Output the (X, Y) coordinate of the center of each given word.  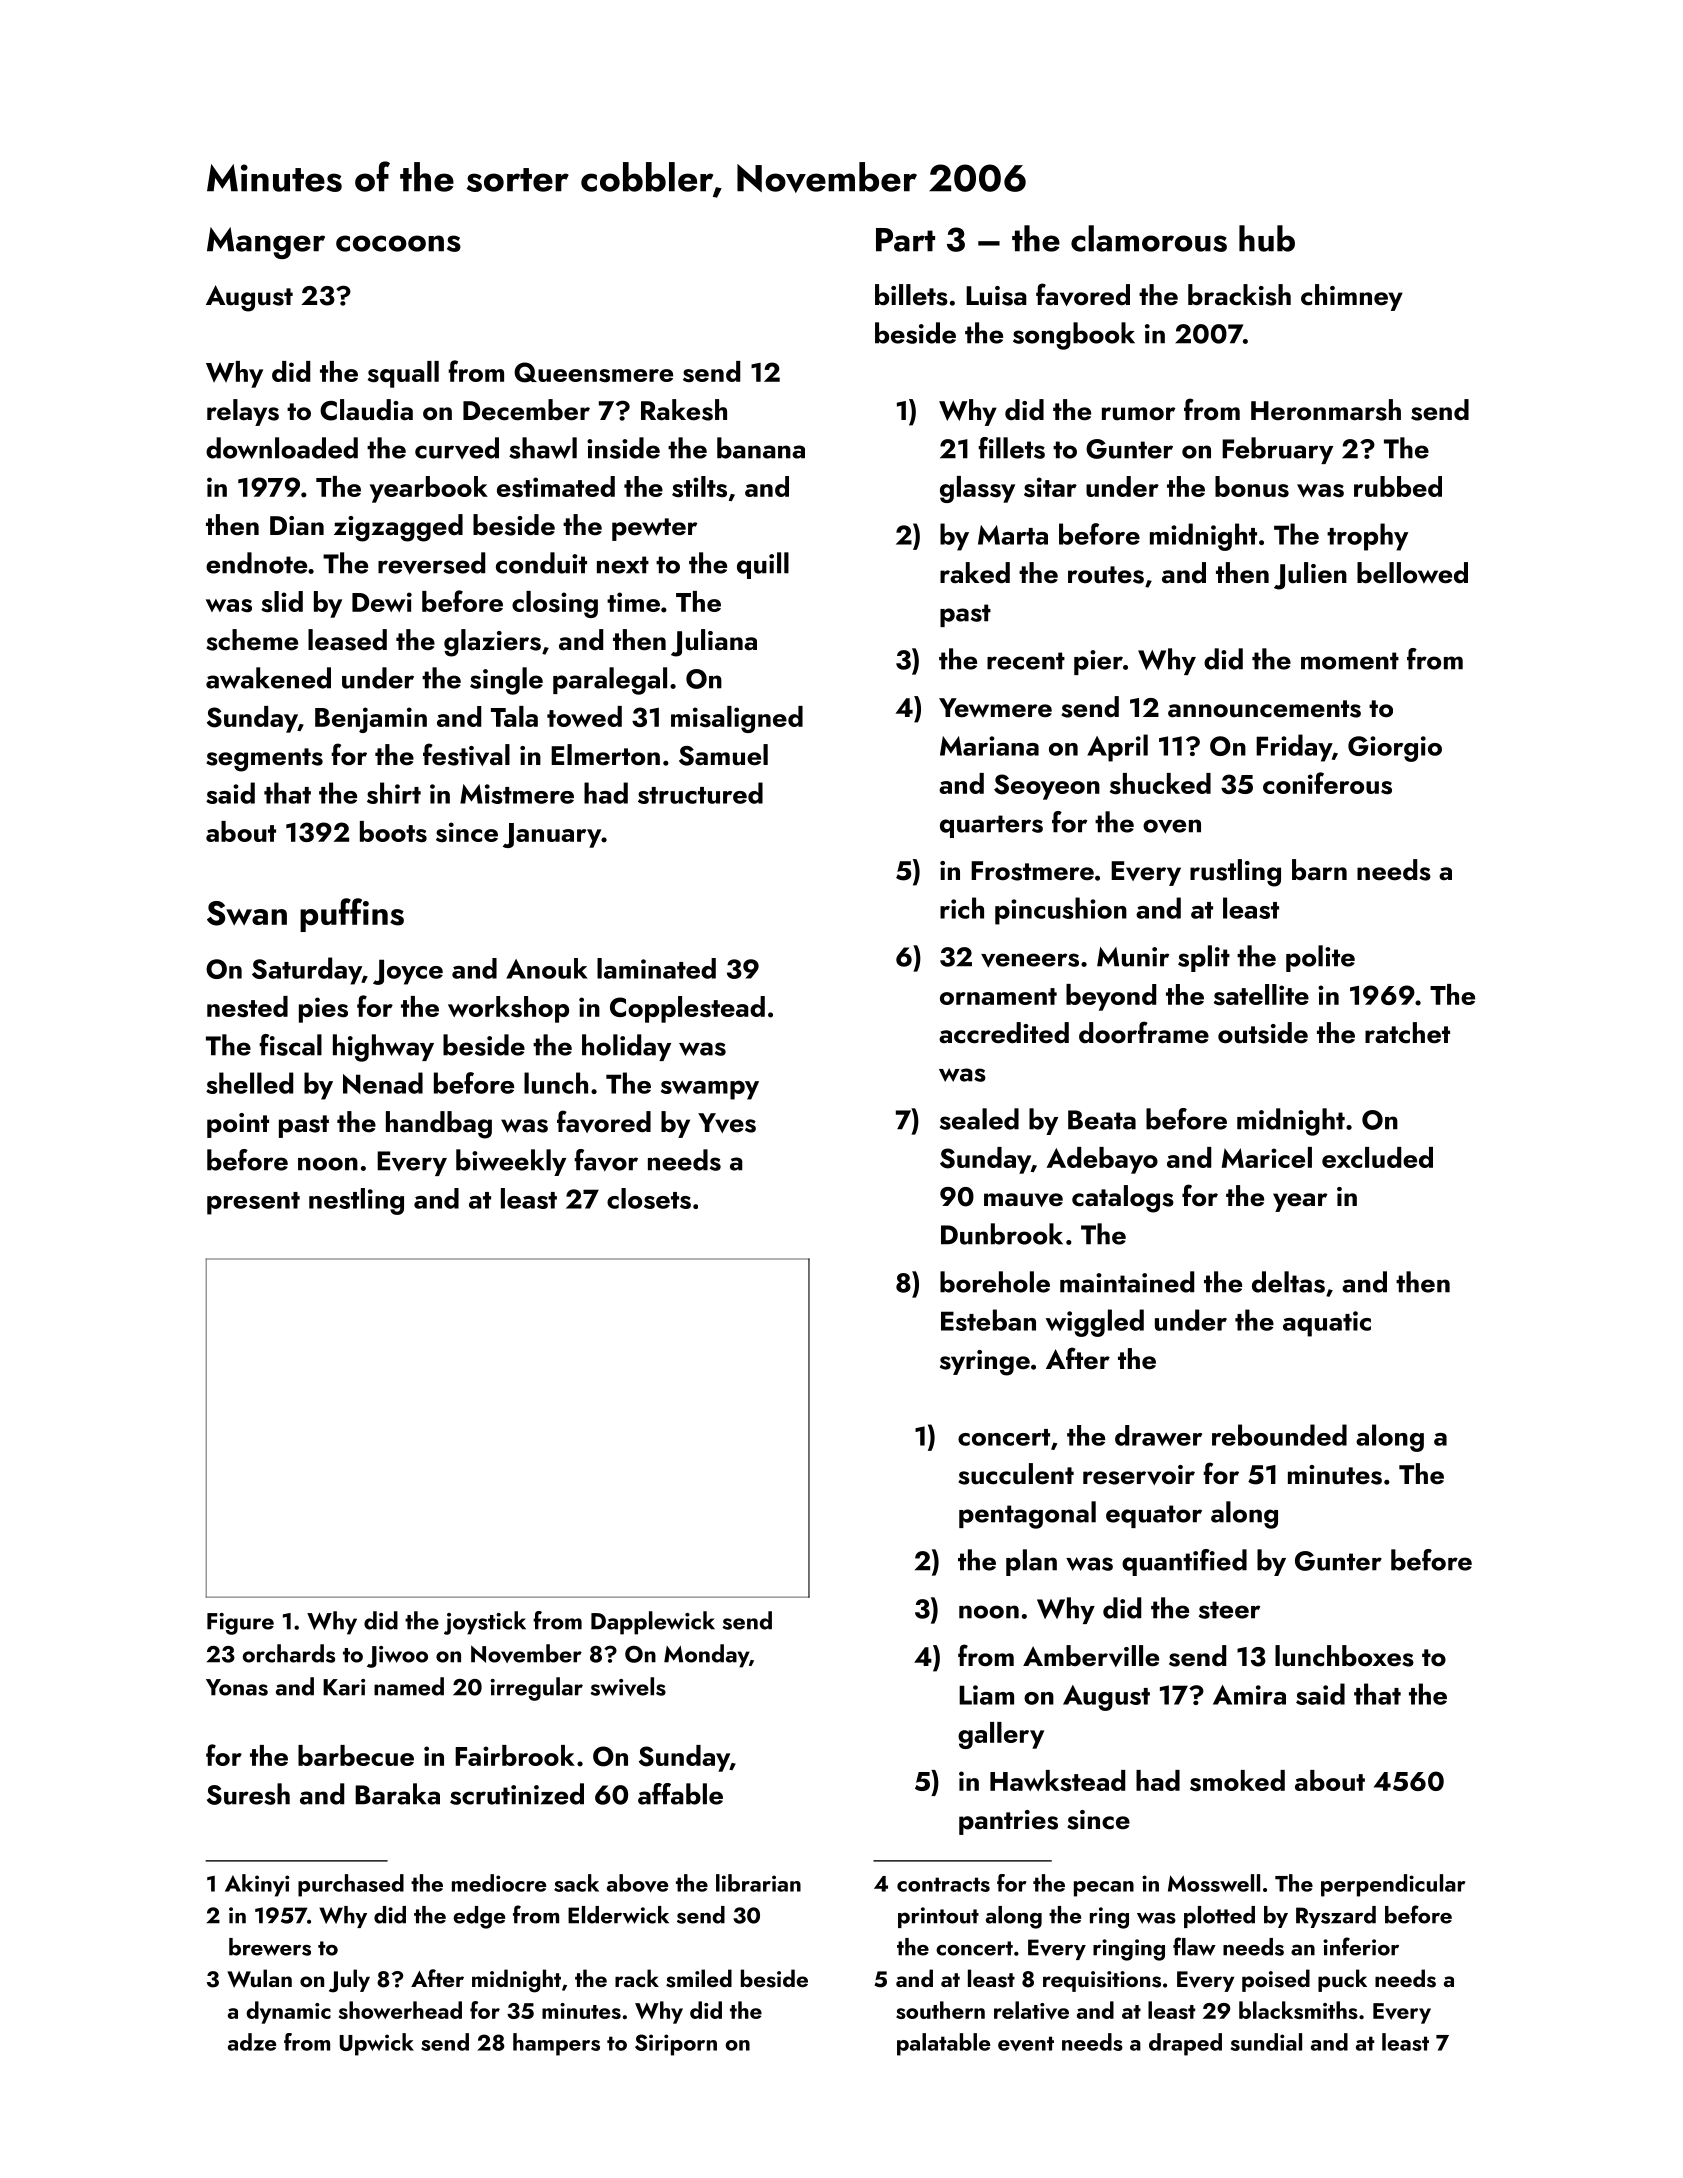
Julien (1310, 576)
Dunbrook (1002, 1234)
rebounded (1279, 1435)
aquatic (1327, 1324)
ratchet (1407, 1033)
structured (700, 793)
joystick (485, 1623)
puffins (352, 915)
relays (243, 412)
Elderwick (618, 1915)
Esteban (988, 1320)
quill (763, 565)
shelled (249, 1083)
